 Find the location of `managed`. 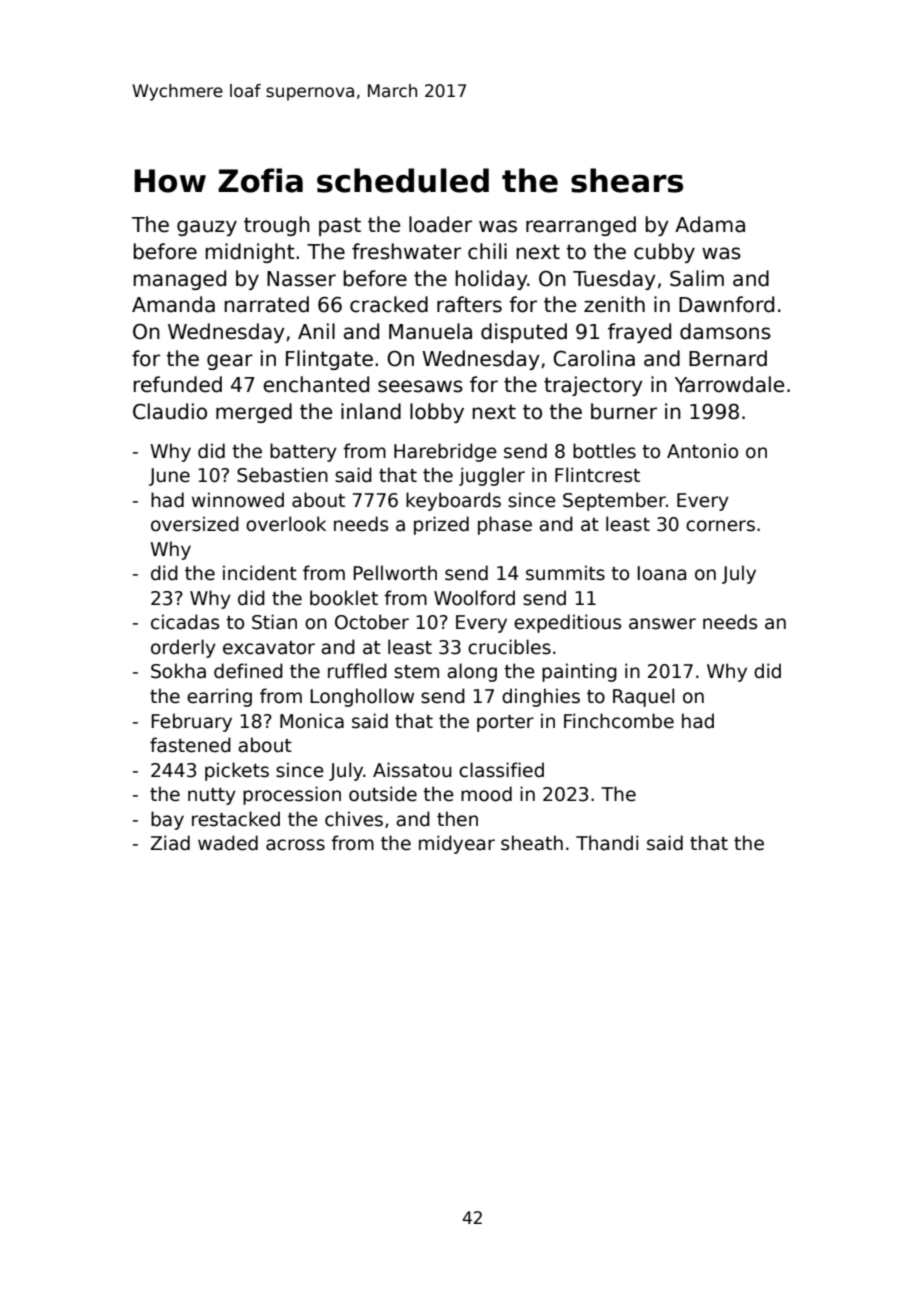

managed is located at coordinates (179, 280).
